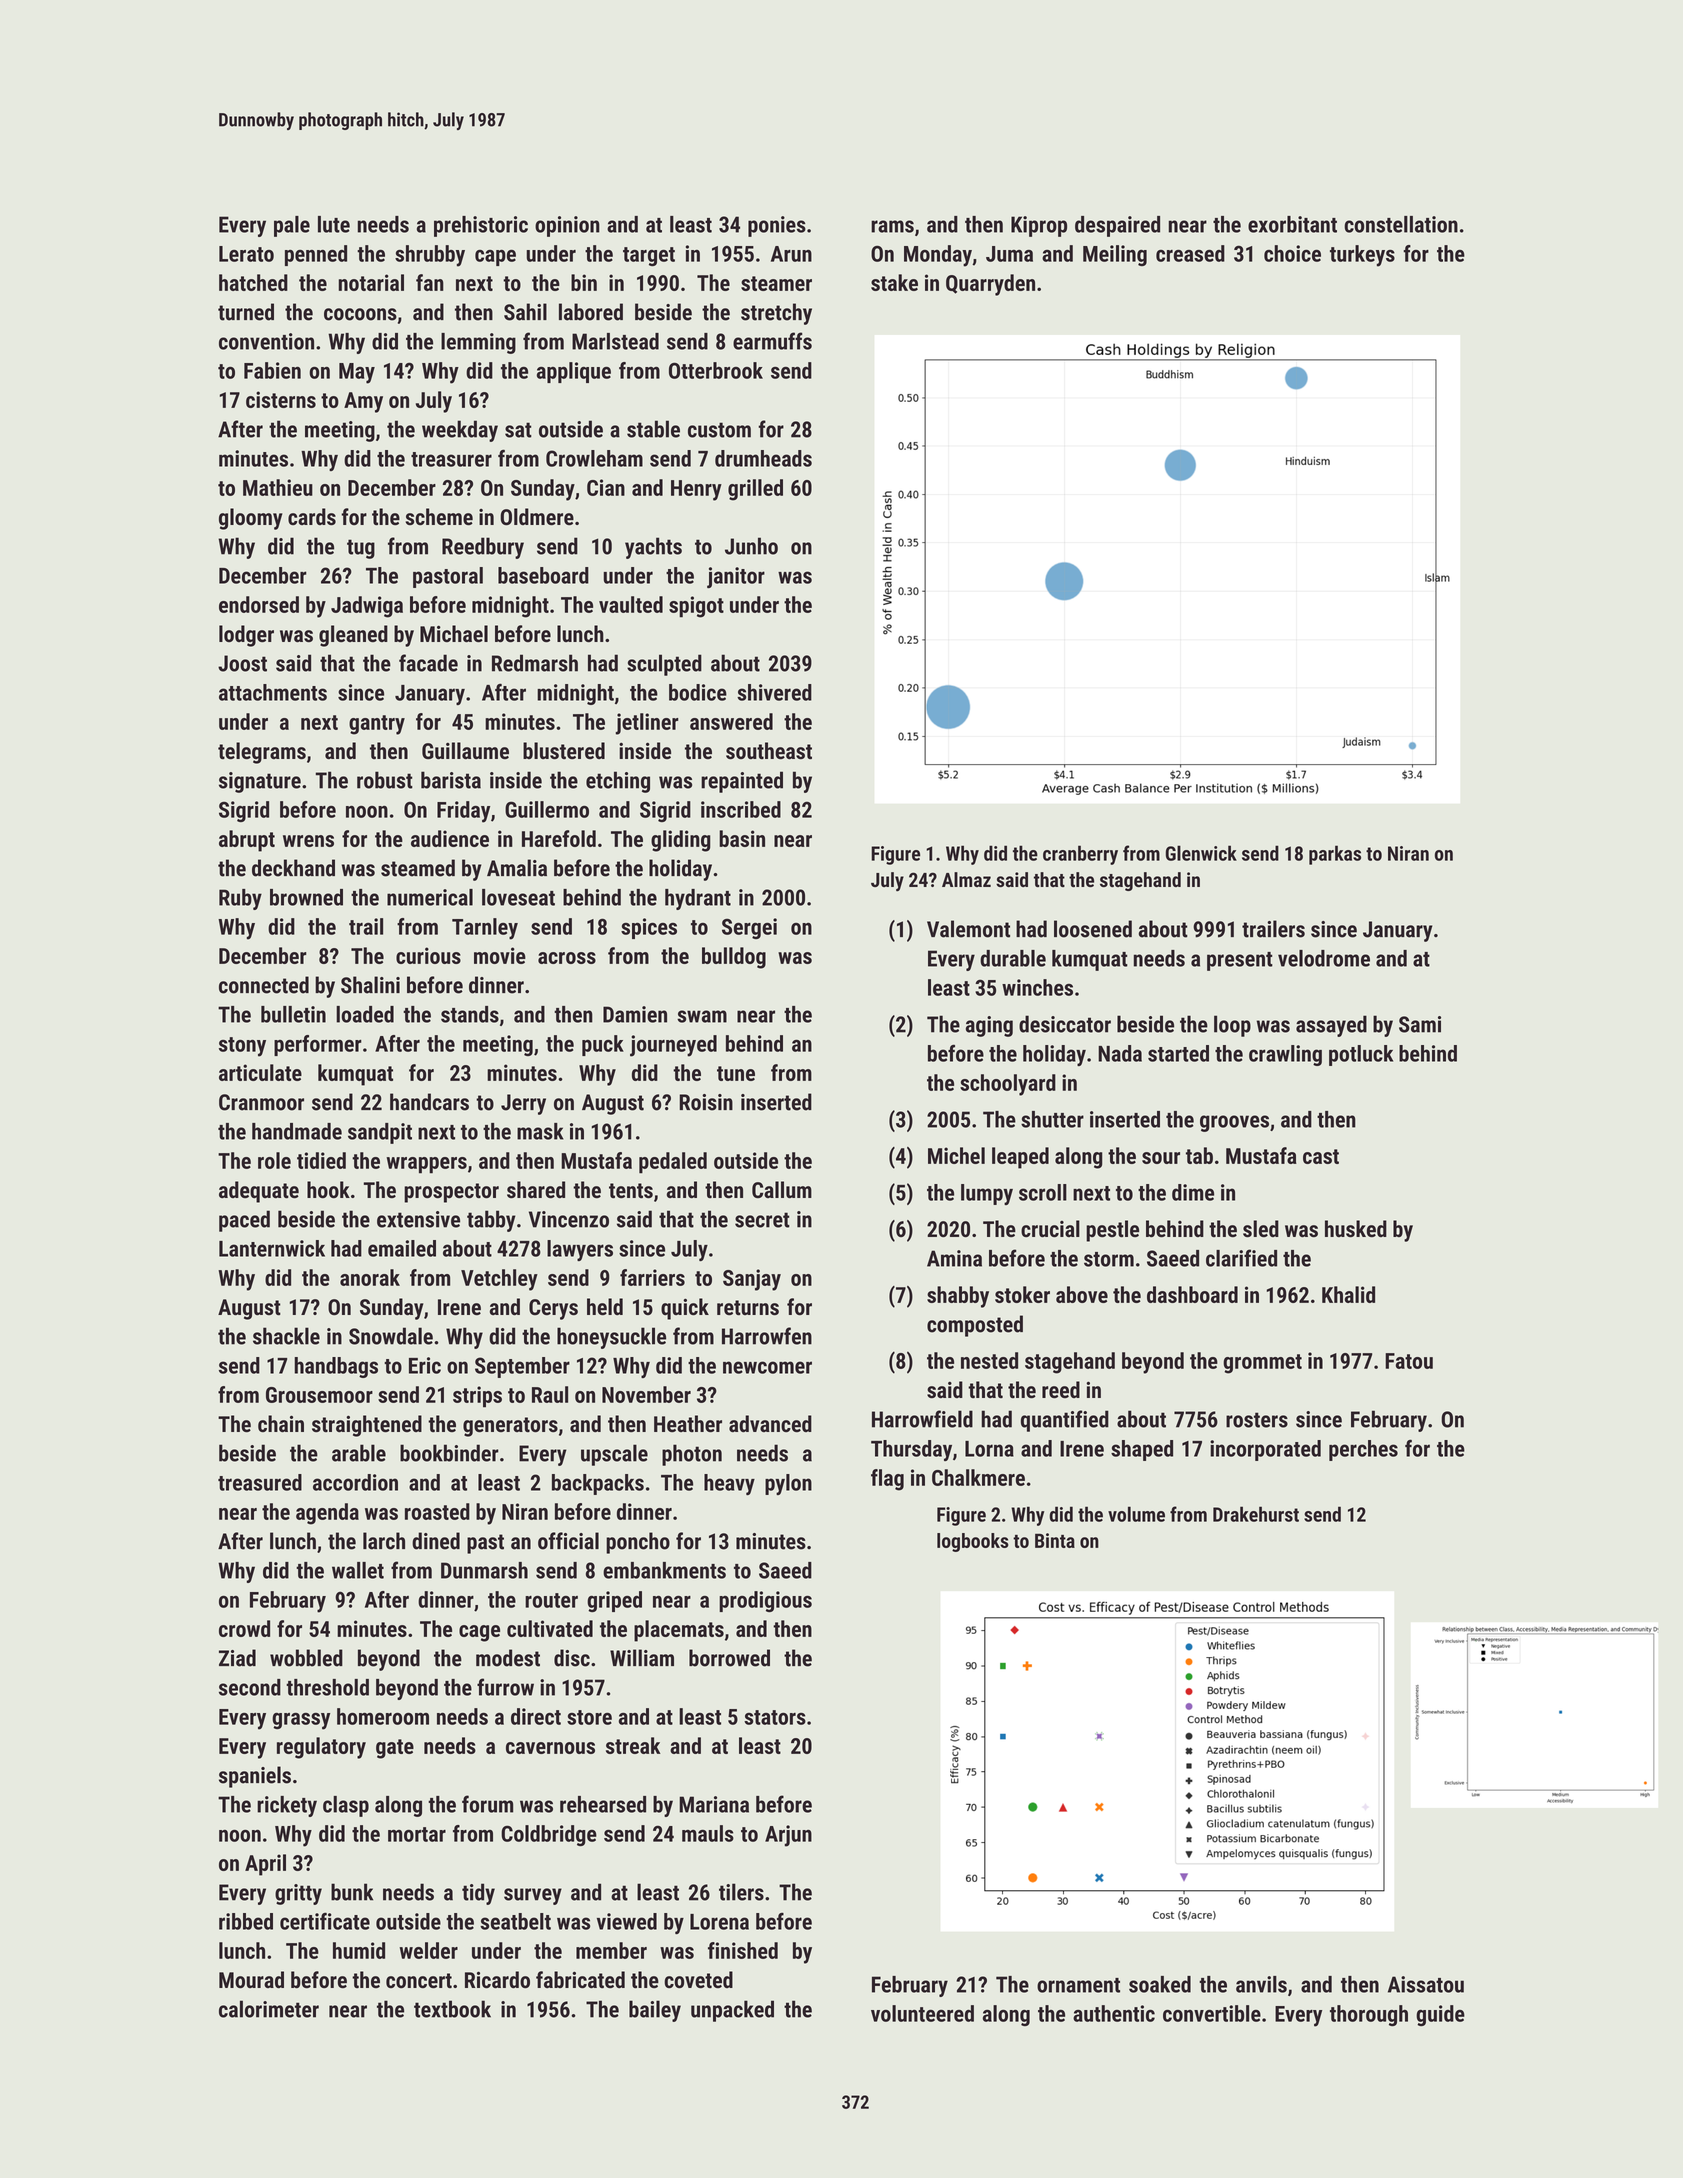 Image resolution: width=1683 pixels, height=2178 pixels. I want to click on signature, so click(260, 782).
